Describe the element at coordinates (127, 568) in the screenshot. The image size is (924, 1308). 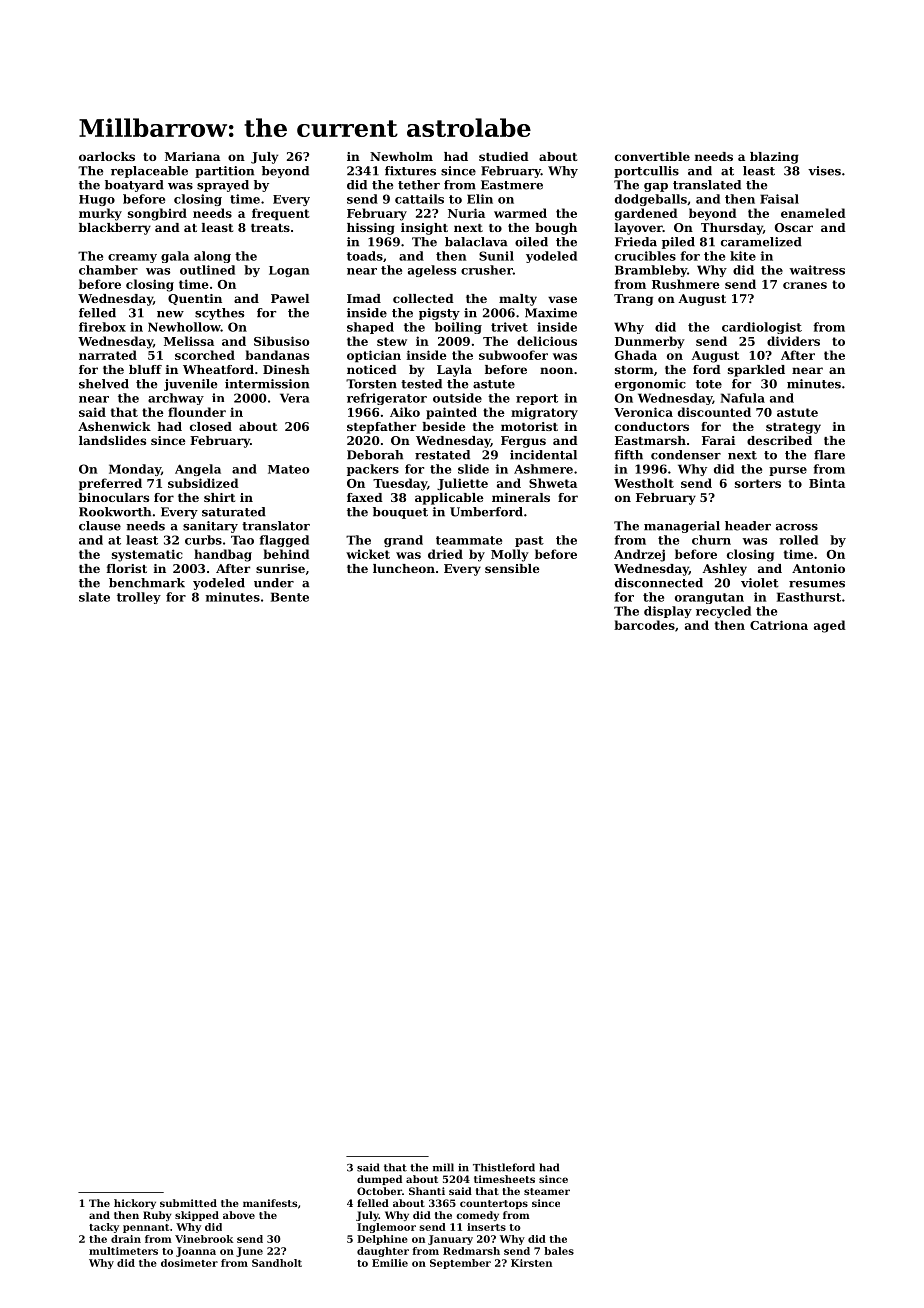
I see `florist` at that location.
